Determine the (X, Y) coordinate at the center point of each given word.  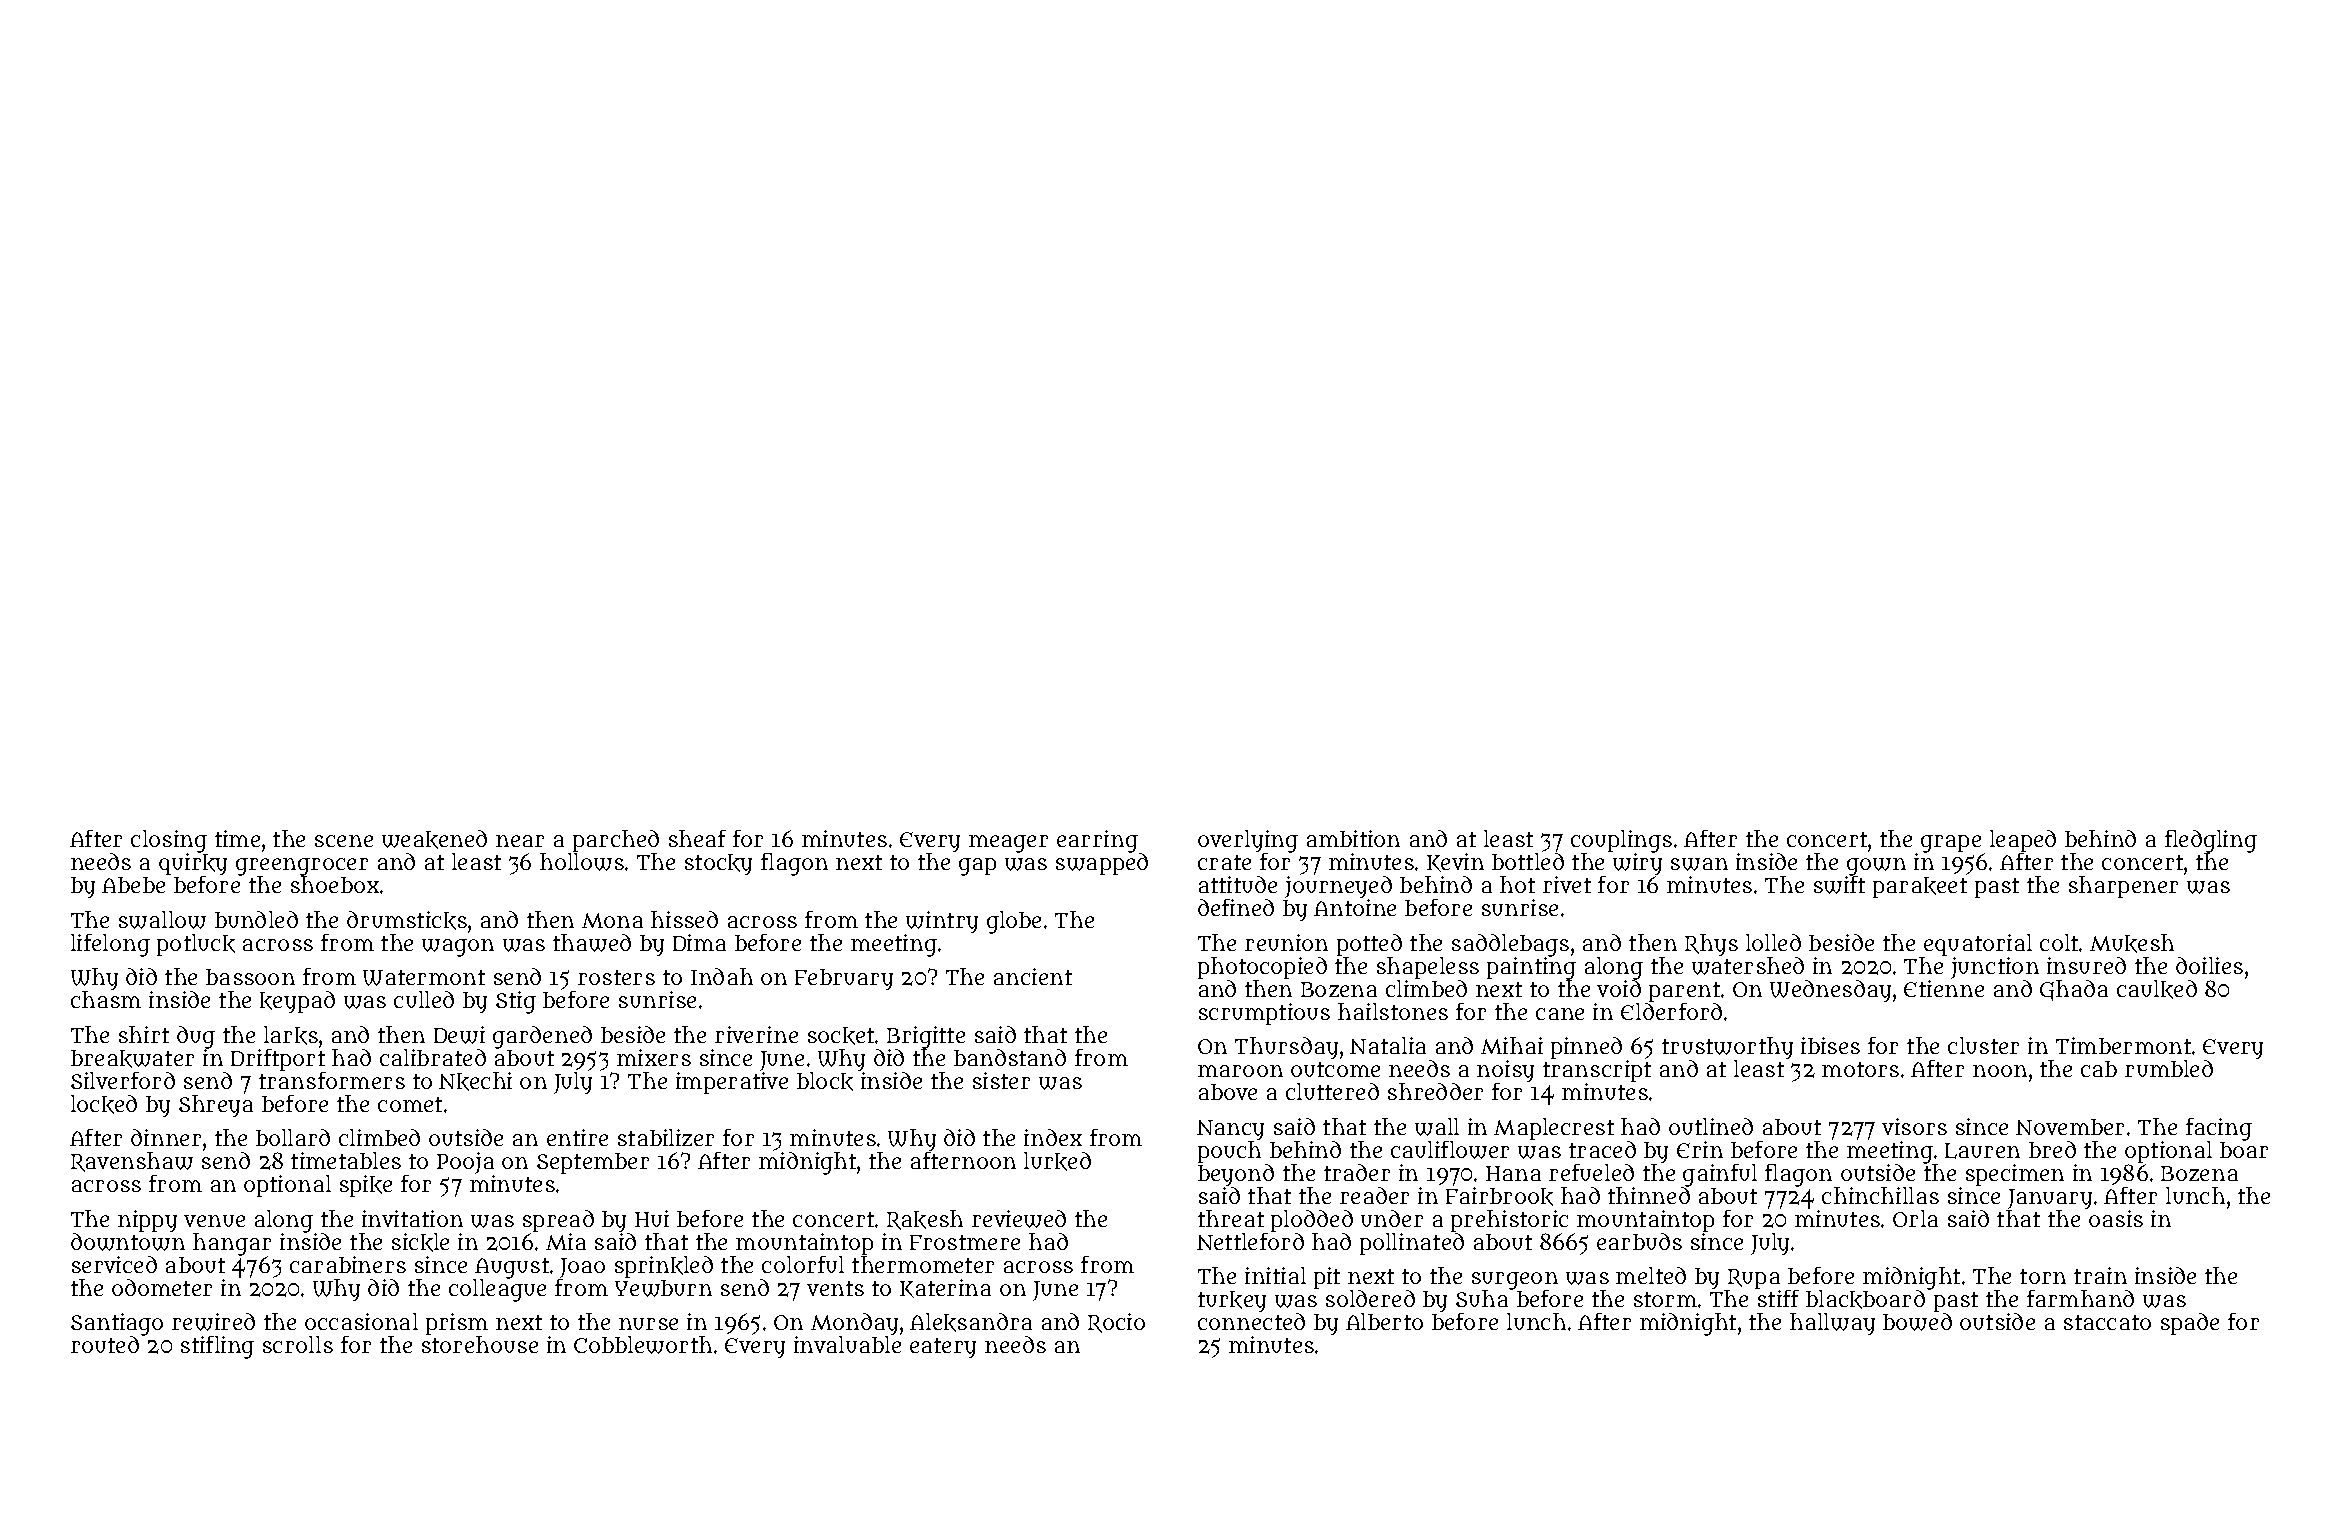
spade (2190, 1324)
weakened (434, 839)
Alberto (1384, 1321)
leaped (2023, 841)
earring (1097, 841)
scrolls (298, 1344)
